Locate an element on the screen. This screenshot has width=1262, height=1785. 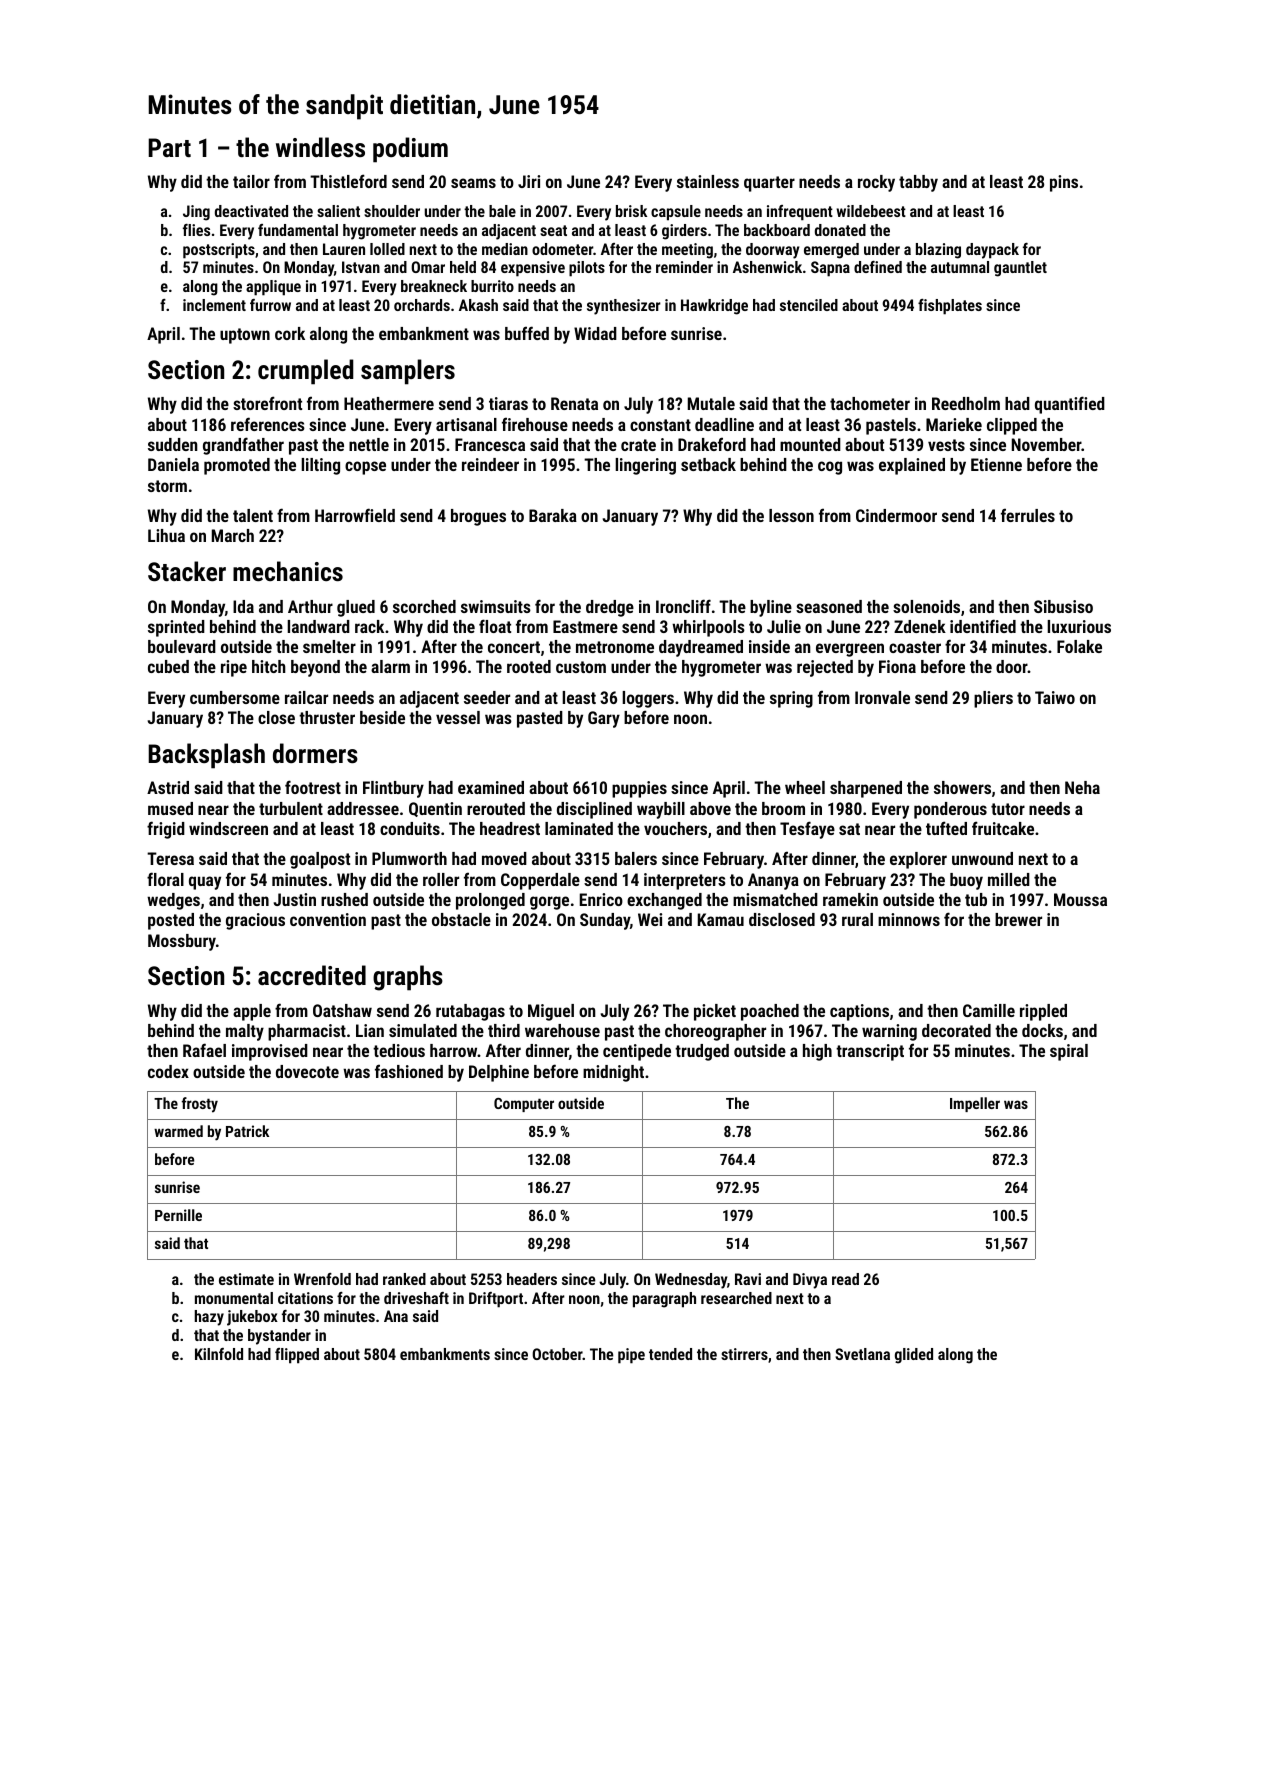
tachometer is located at coordinates (870, 403).
